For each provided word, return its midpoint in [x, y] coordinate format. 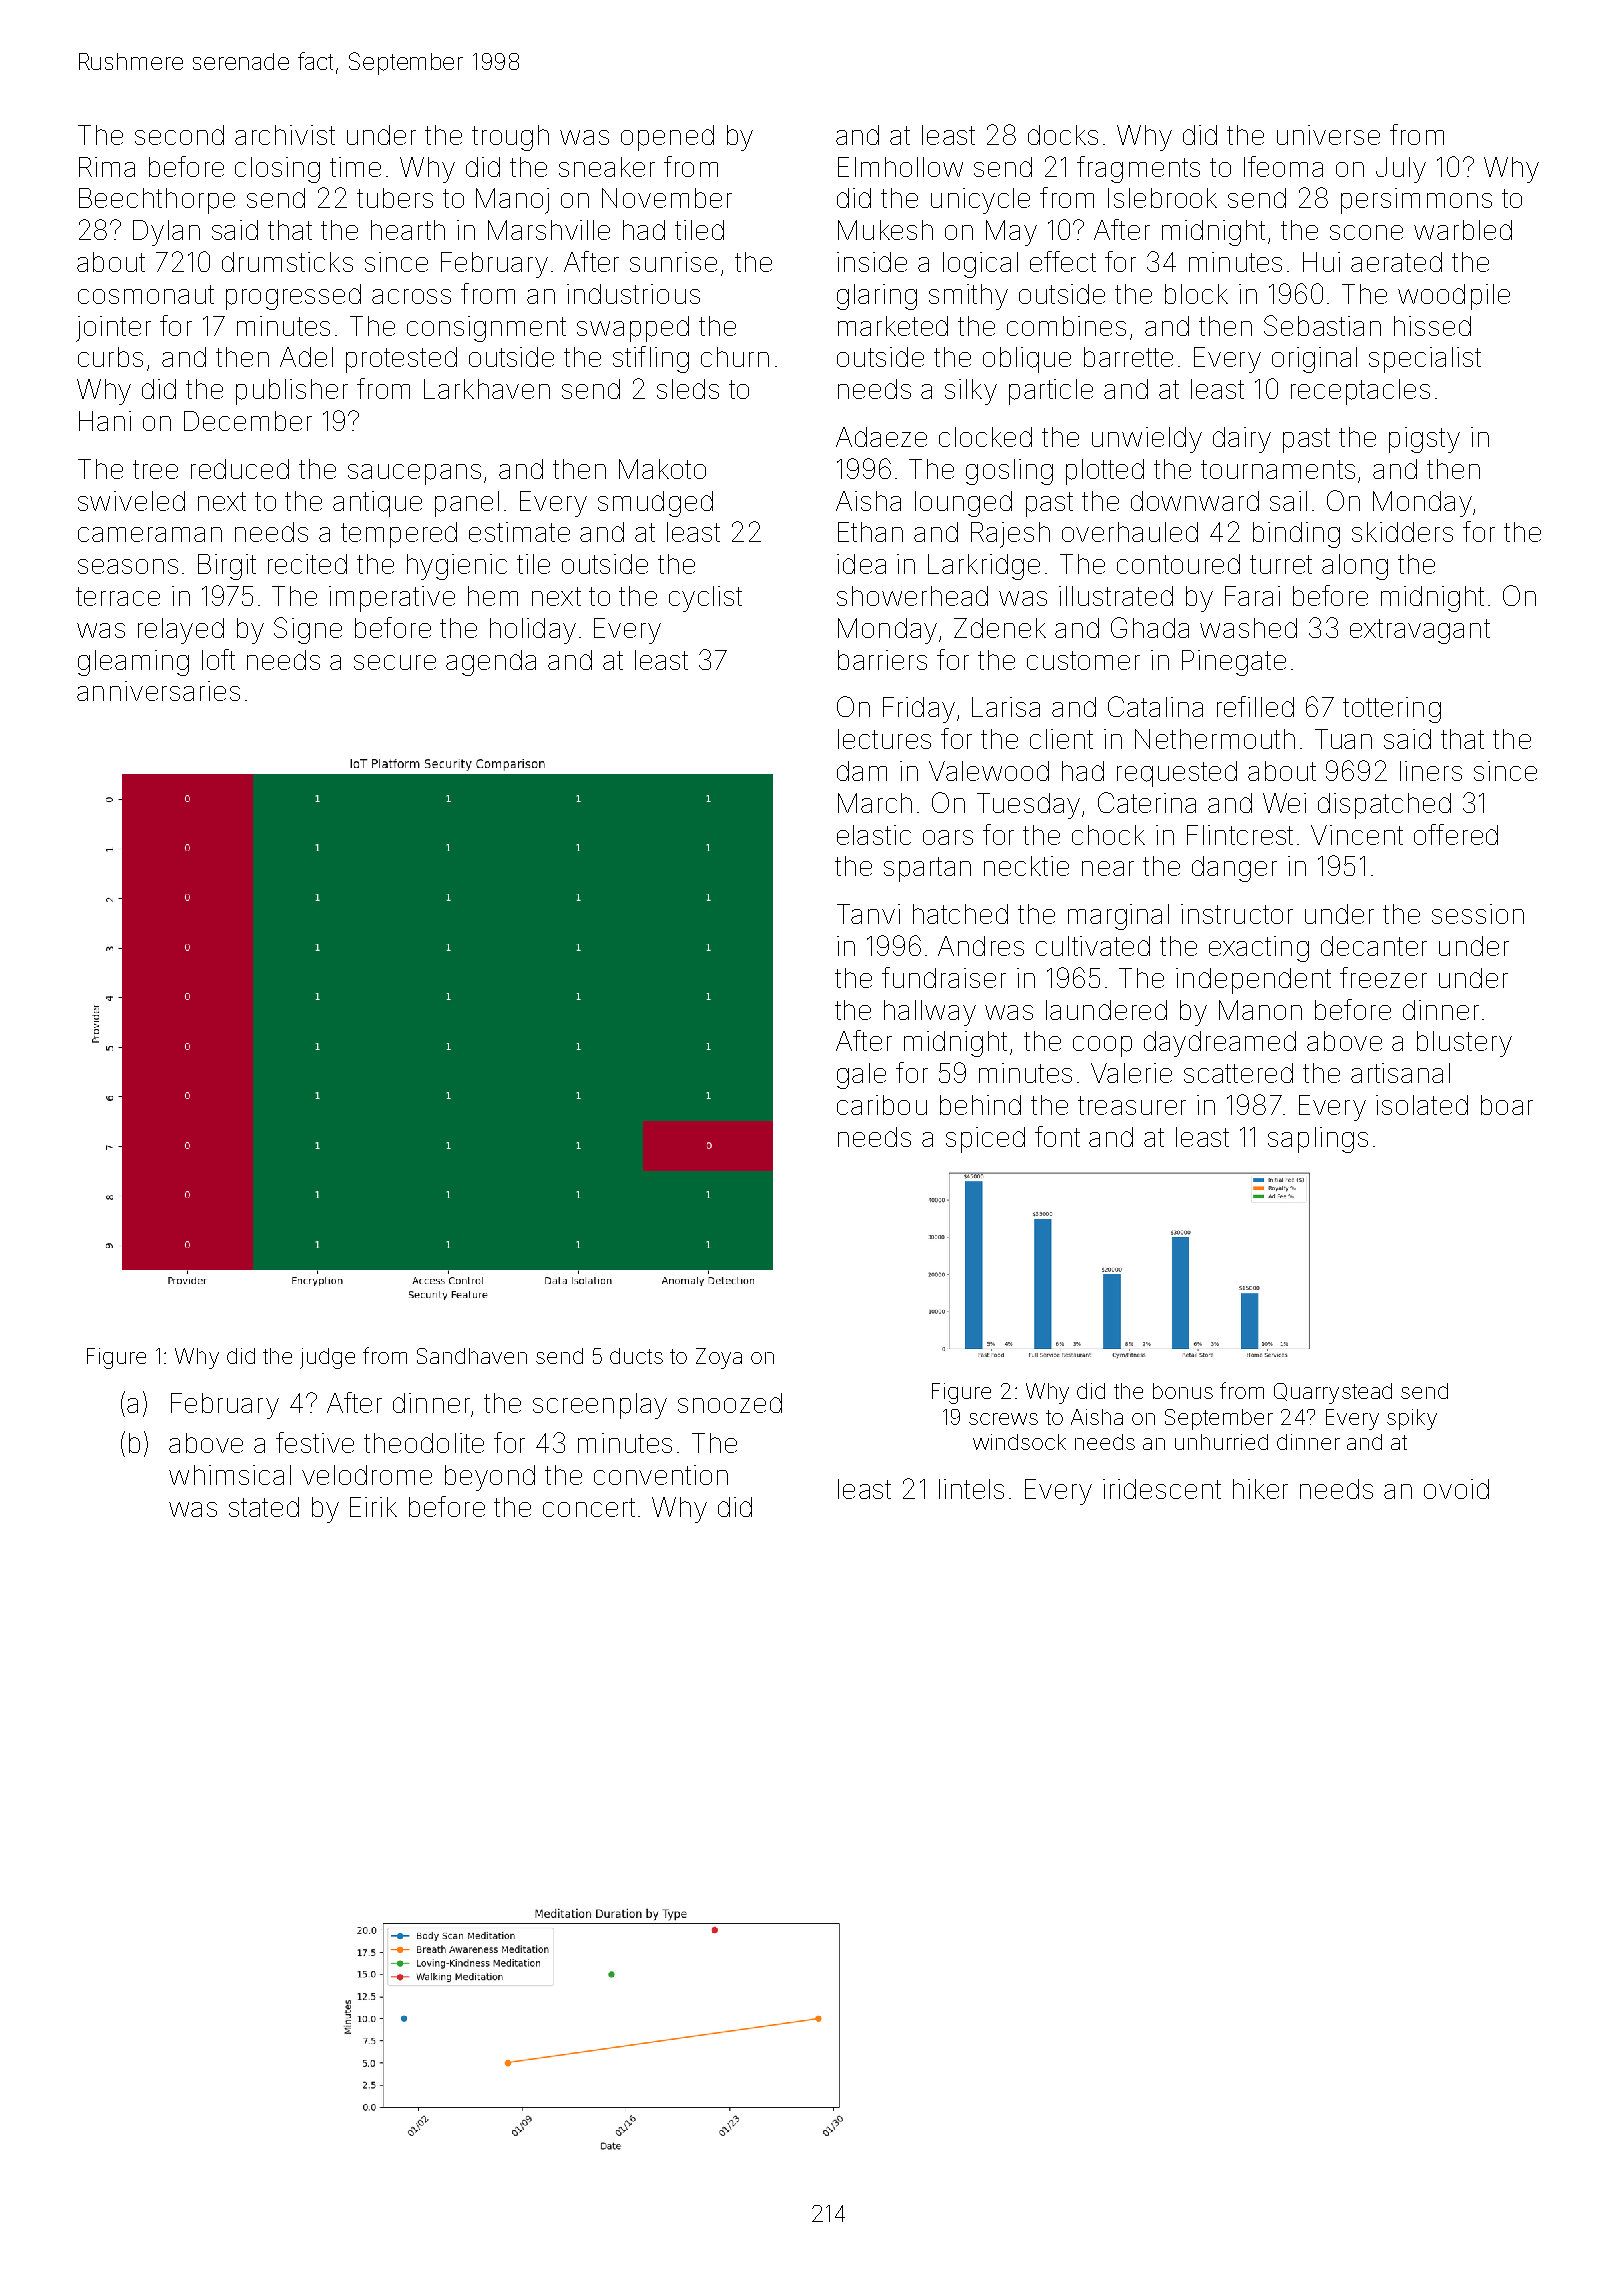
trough [510, 138]
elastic [874, 835]
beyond [490, 1478]
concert [589, 1507]
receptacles [1360, 392]
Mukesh [885, 230]
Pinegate [1234, 663]
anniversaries [158, 691]
